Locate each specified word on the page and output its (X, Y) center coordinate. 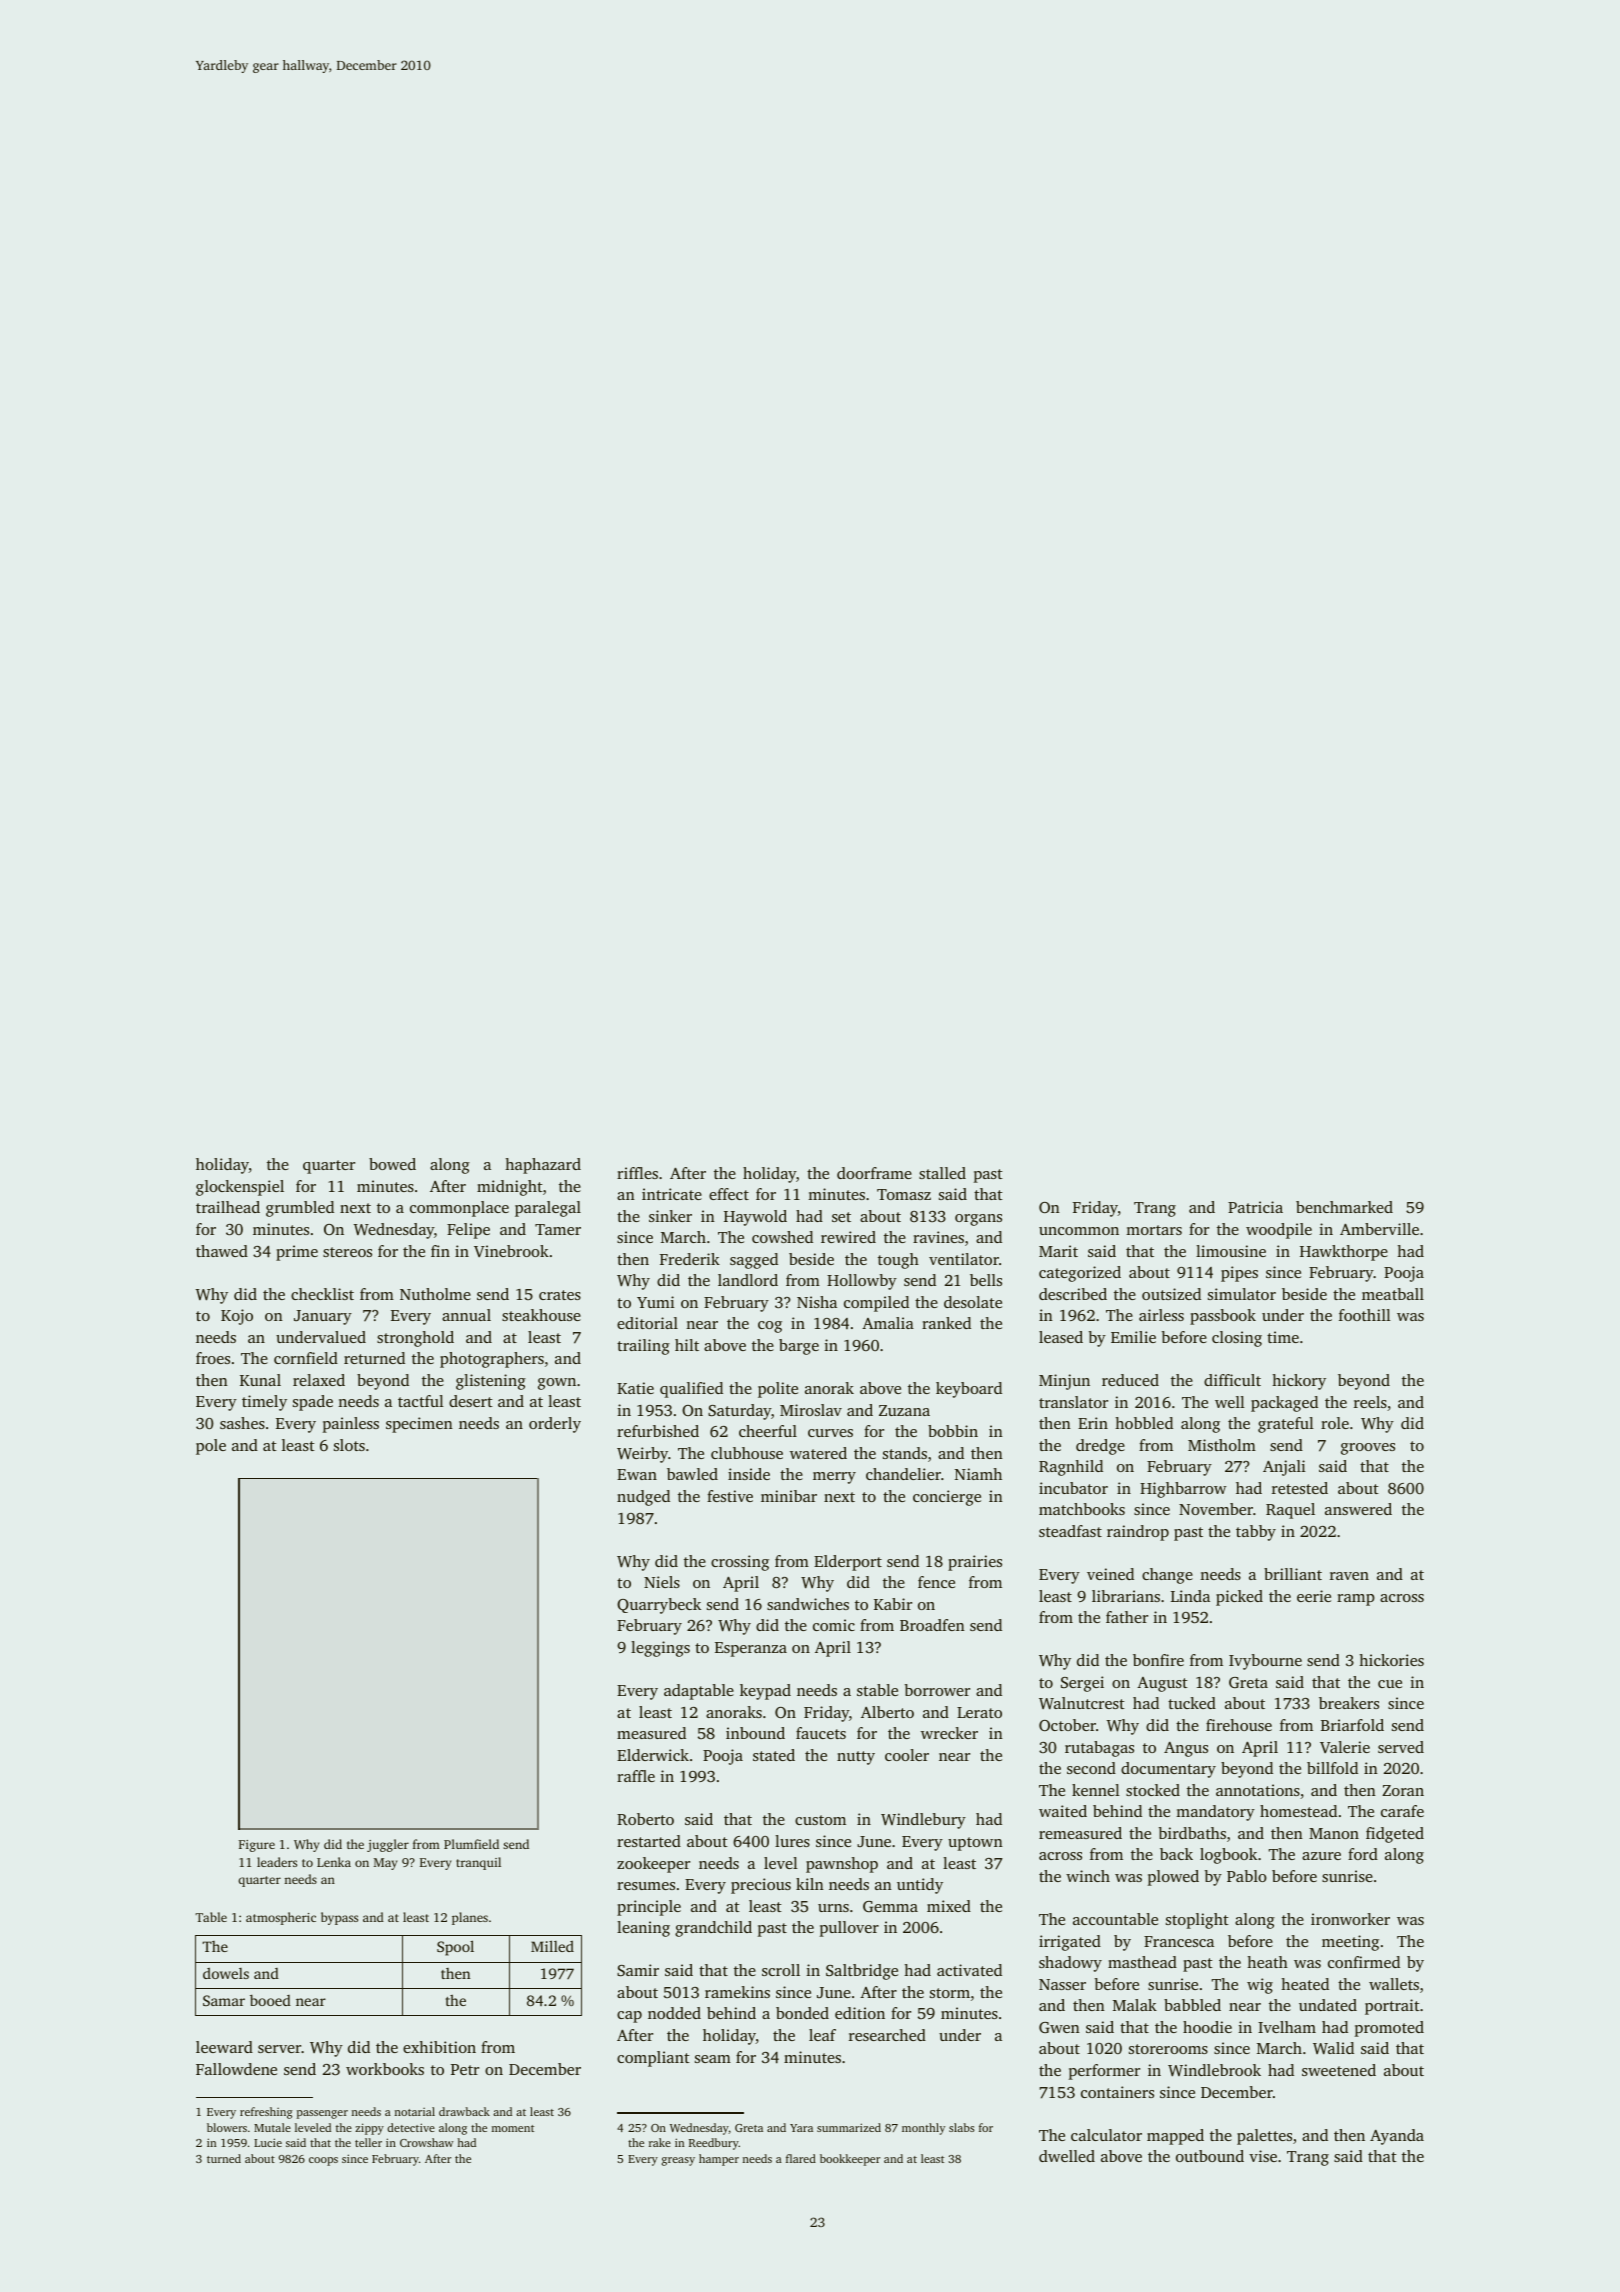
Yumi (656, 1302)
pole (211, 1447)
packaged (1284, 1404)
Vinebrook (511, 1251)
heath (1267, 1962)
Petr (465, 2069)
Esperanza (751, 1649)
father (1127, 1617)
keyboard (969, 1390)
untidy (920, 1886)
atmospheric (281, 1918)
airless (1161, 1315)
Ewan (637, 1474)
